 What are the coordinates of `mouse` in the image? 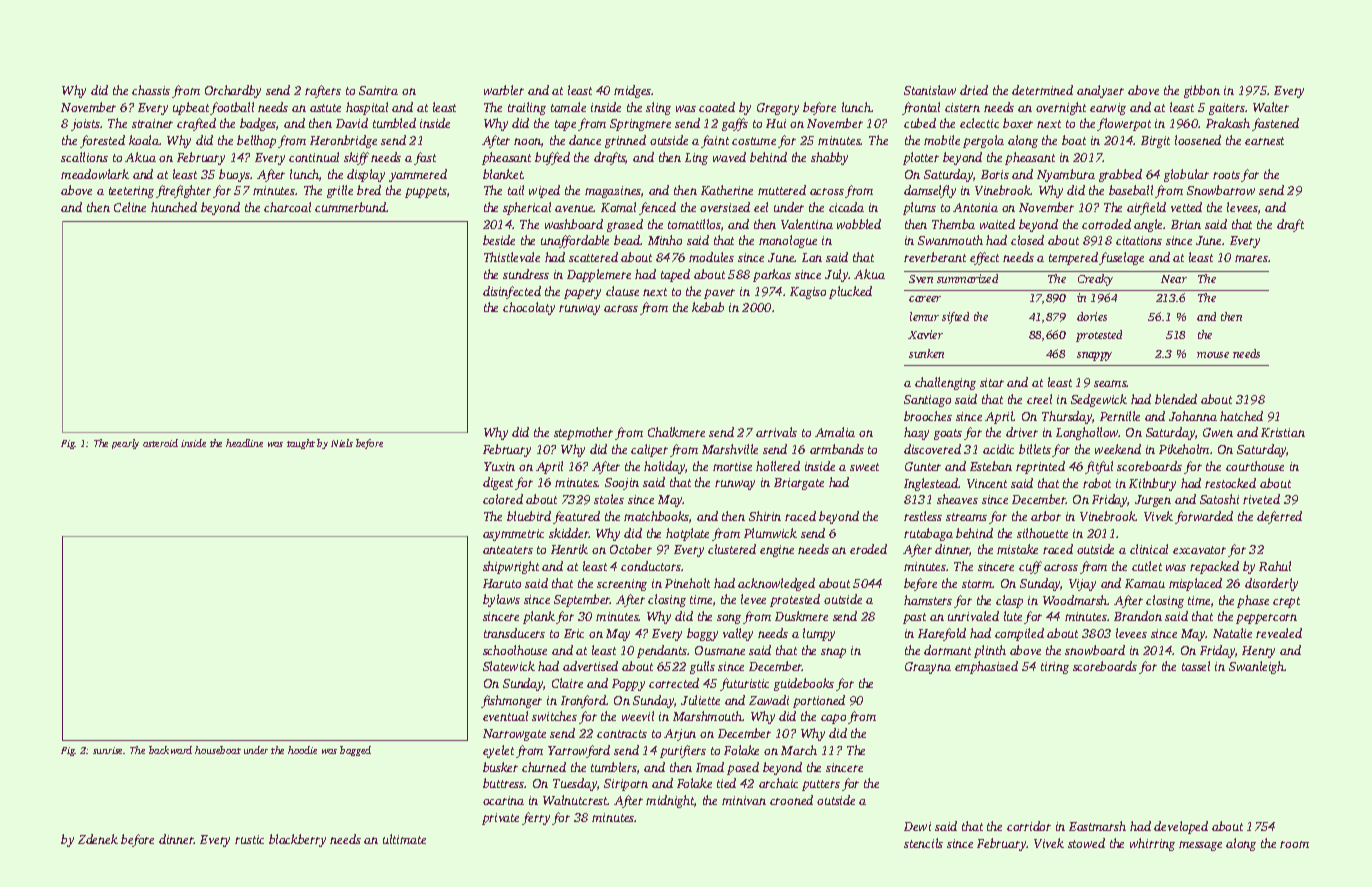 It's located at (1213, 355).
